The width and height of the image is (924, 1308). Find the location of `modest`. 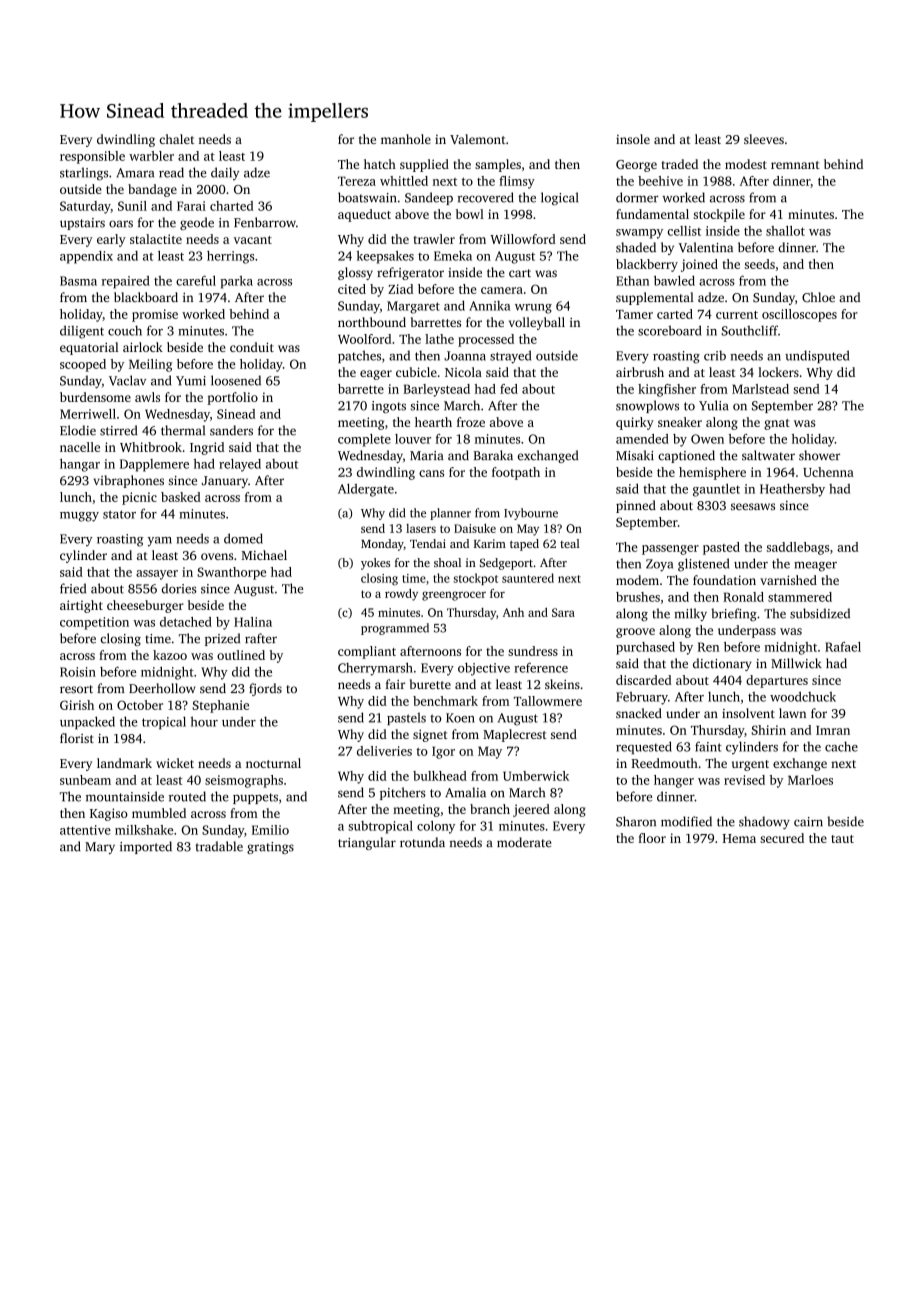

modest is located at coordinates (746, 164).
